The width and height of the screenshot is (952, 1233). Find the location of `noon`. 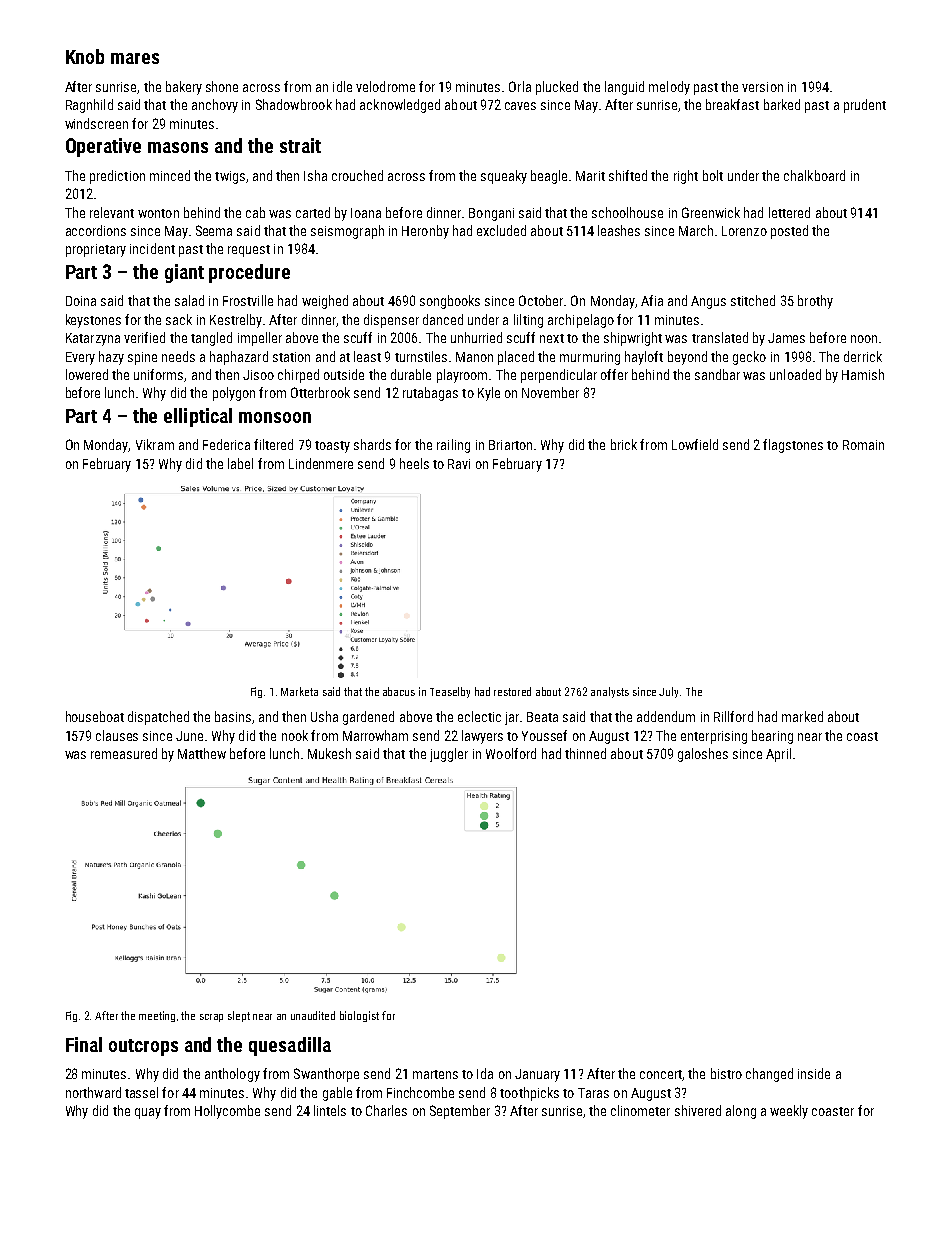

noon is located at coordinates (864, 339).
